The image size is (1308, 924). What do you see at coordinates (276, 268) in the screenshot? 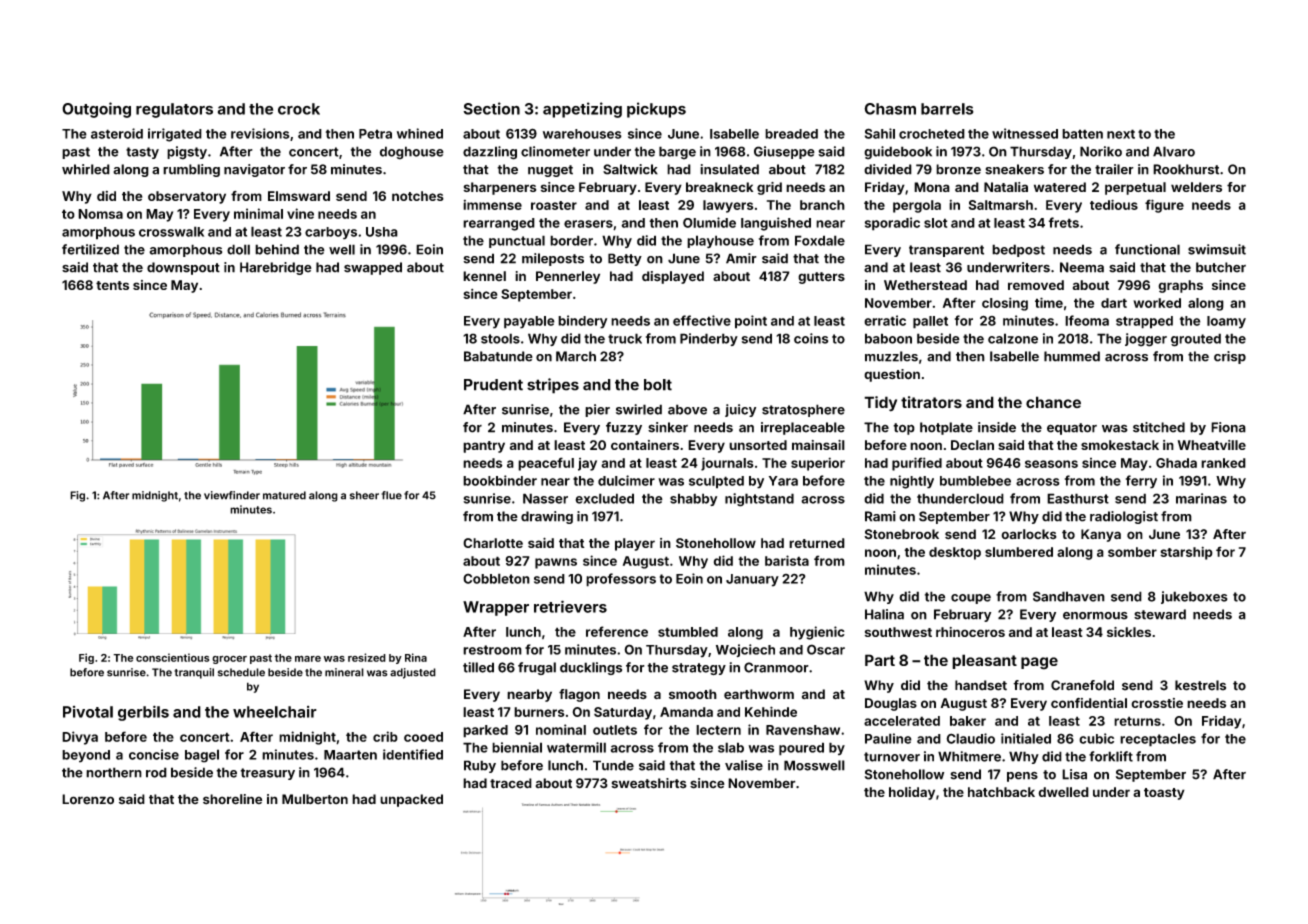
I see `Harebridge` at bounding box center [276, 268].
